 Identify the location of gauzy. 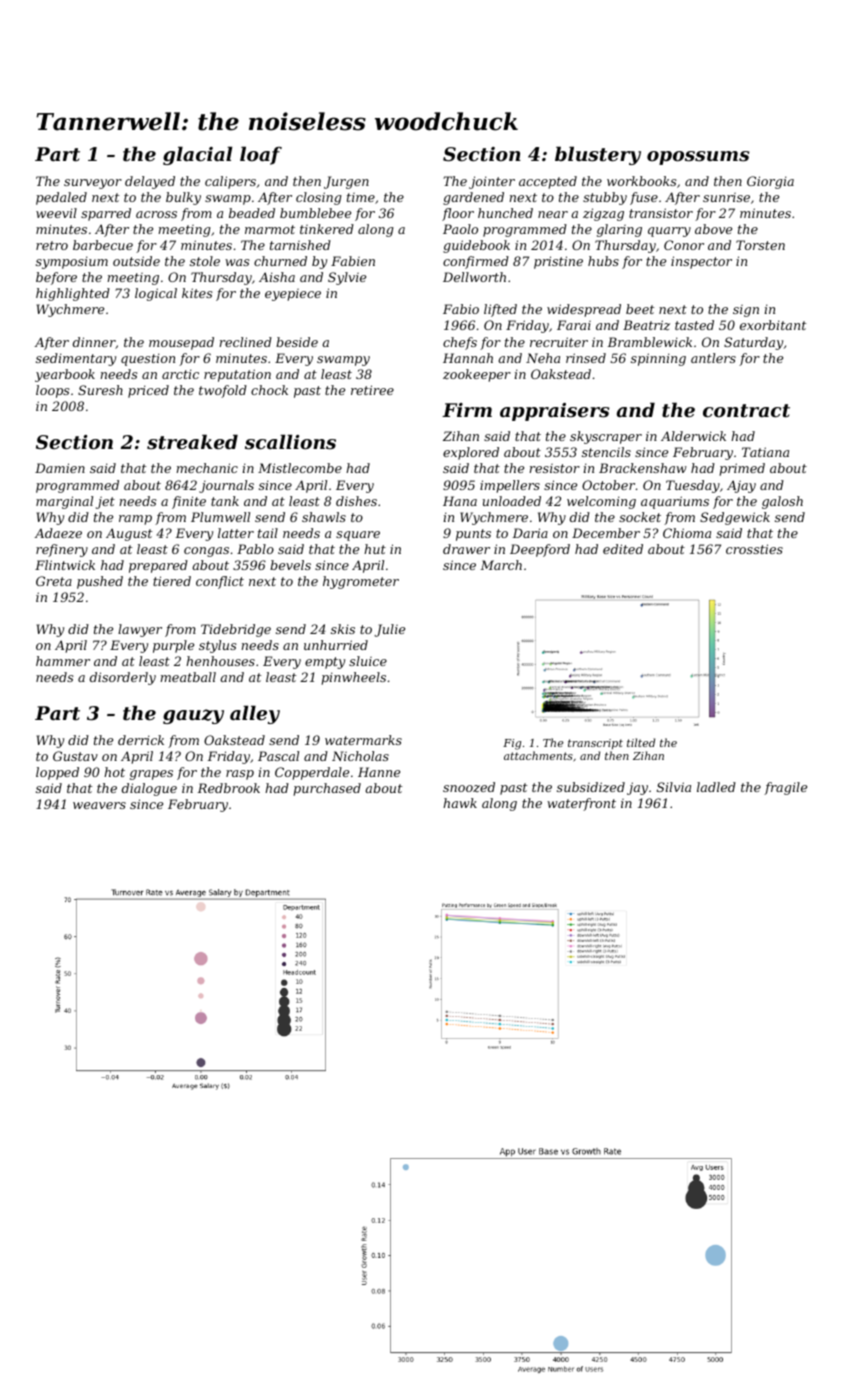
(193, 716).
